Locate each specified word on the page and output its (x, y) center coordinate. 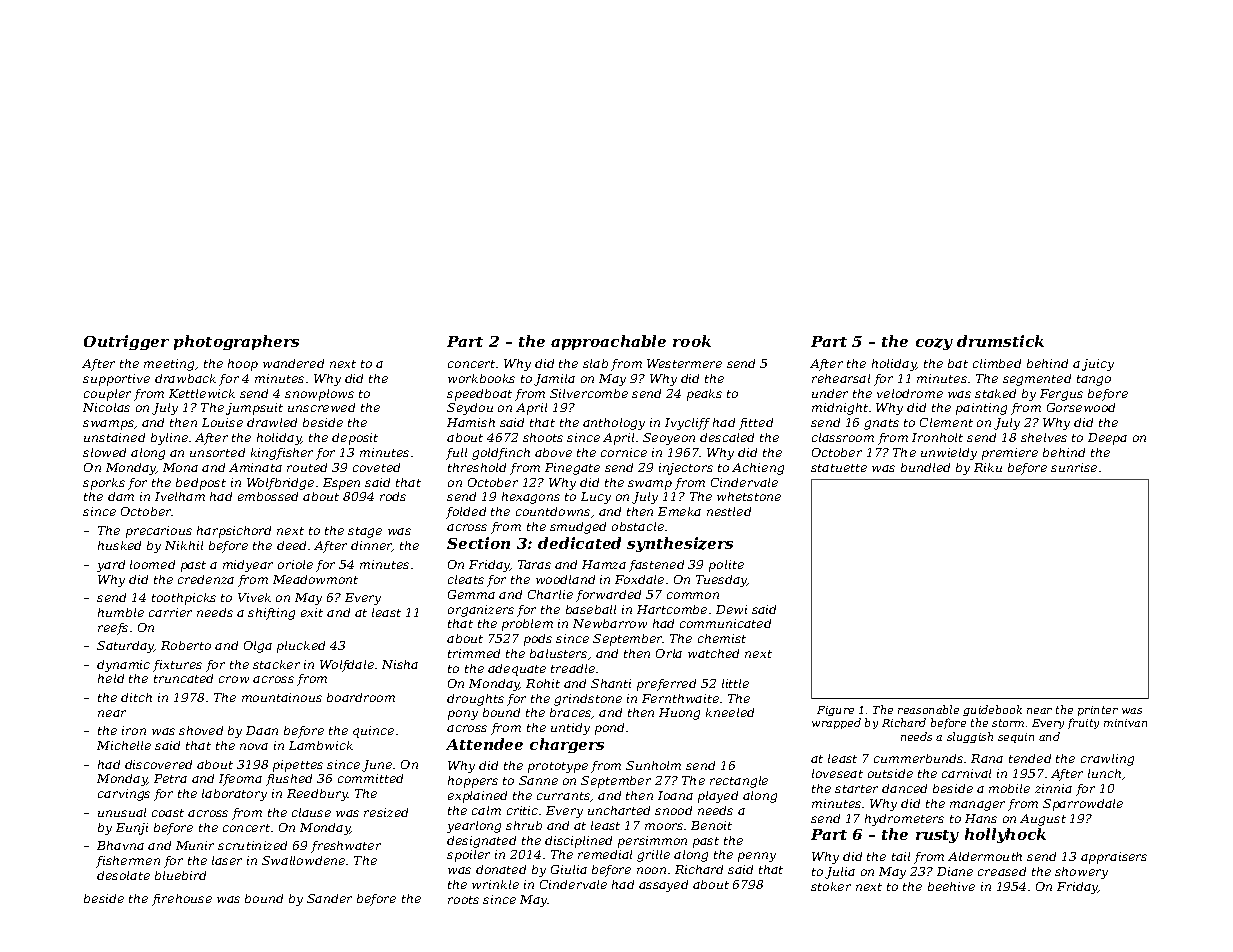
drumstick (1000, 341)
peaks (704, 395)
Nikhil (184, 545)
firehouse (182, 900)
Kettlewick (202, 393)
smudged (578, 528)
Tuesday (721, 581)
